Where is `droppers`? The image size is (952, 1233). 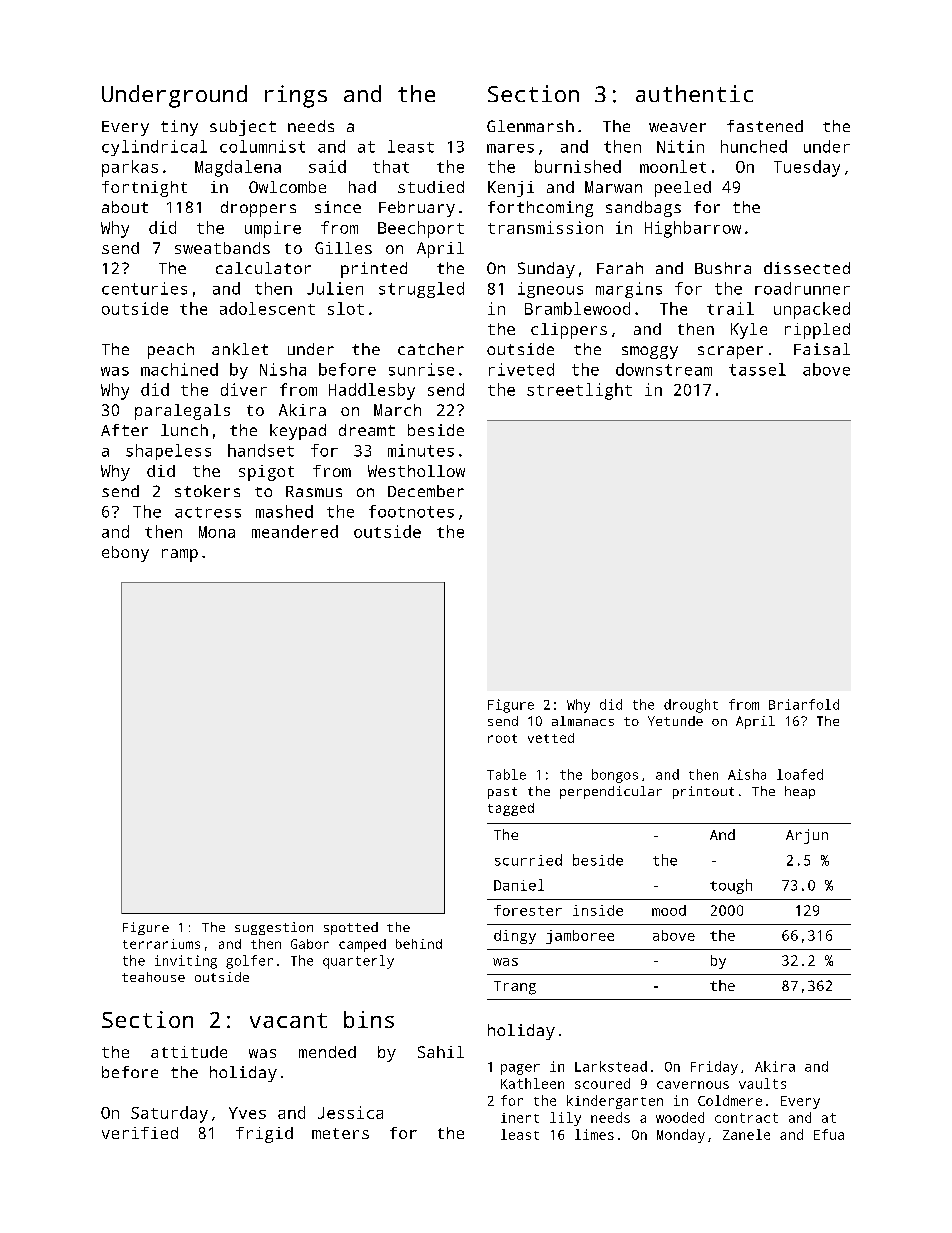 droppers is located at coordinates (258, 209).
